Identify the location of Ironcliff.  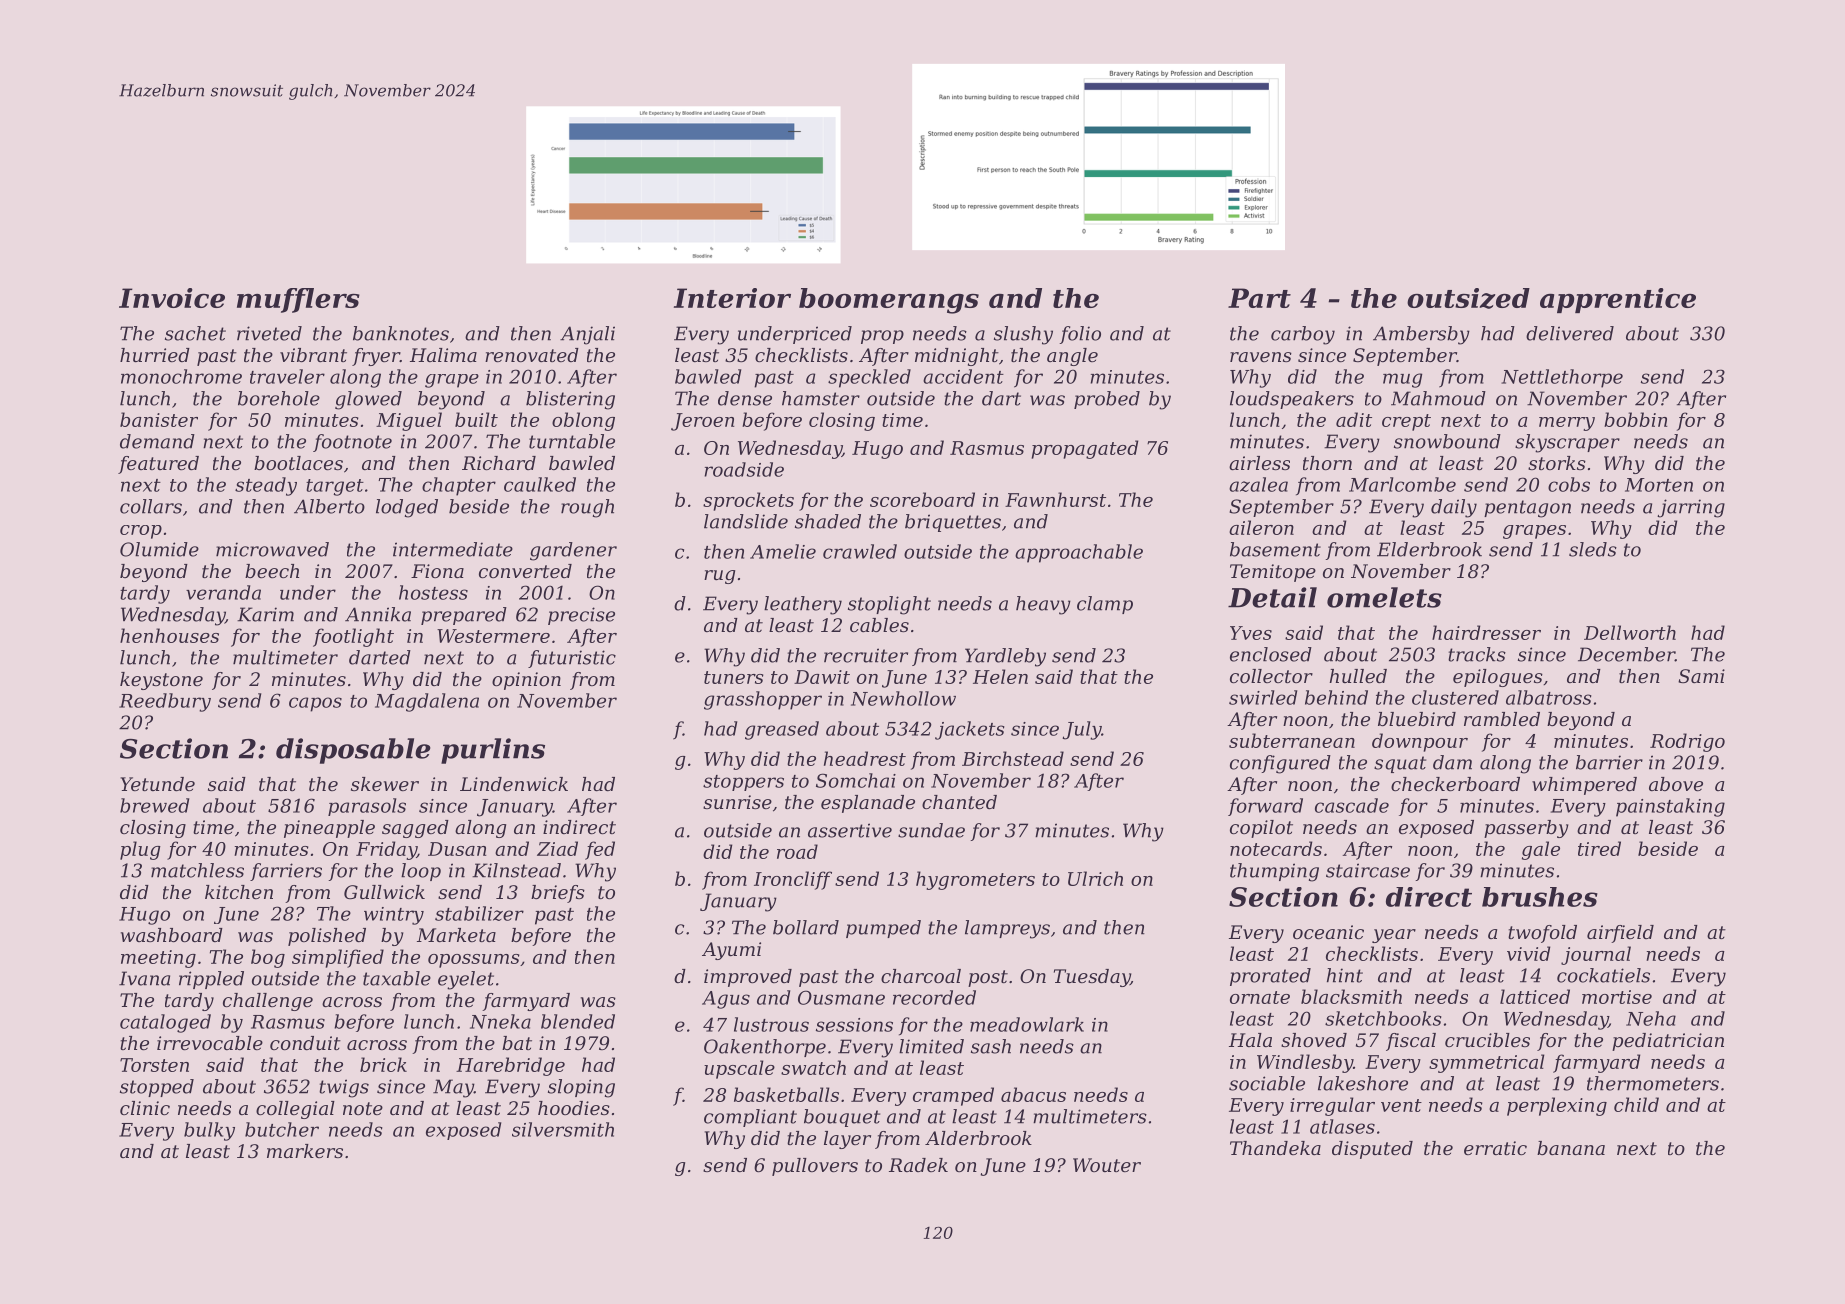
(793, 880).
